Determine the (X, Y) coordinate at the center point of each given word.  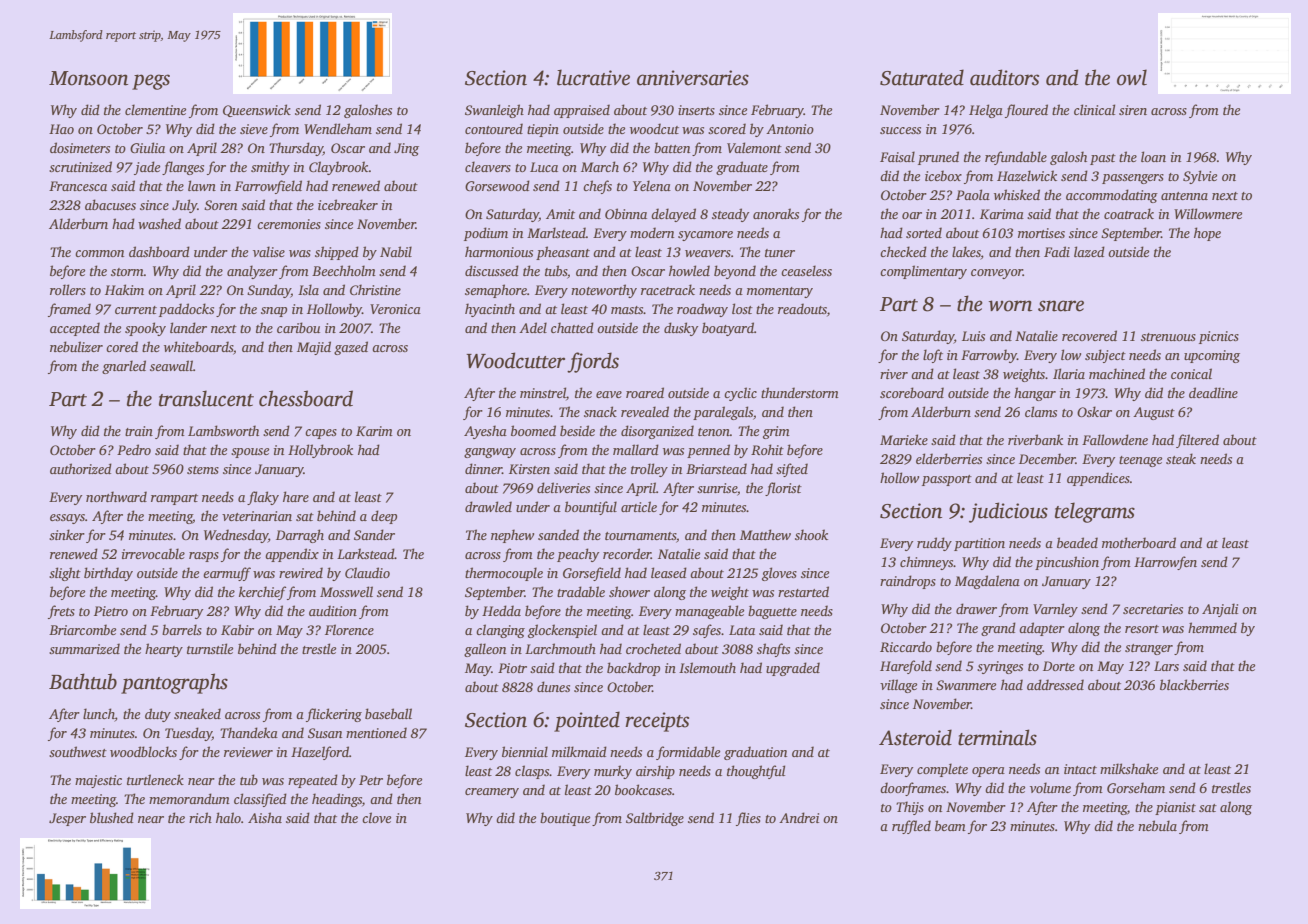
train (139, 431)
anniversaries (693, 78)
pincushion (1067, 563)
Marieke (904, 439)
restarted (803, 591)
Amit (560, 214)
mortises (1041, 233)
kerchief (262, 593)
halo (228, 817)
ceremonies (289, 224)
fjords (593, 362)
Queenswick (257, 110)
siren (1133, 110)
